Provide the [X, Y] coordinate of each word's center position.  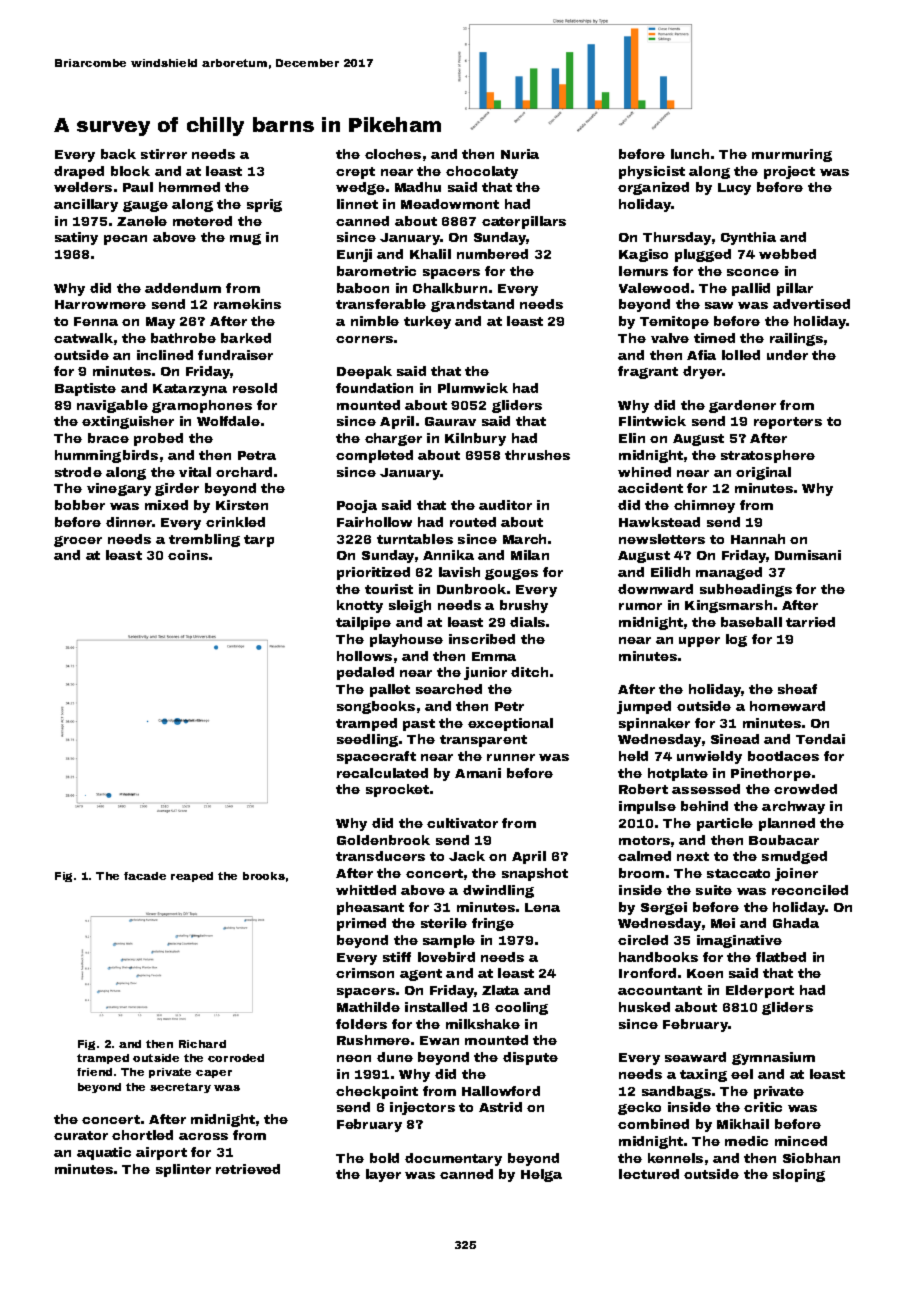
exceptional [510, 724]
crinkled [235, 522]
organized [653, 188]
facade [145, 876]
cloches [393, 154]
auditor [505, 505]
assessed [706, 789]
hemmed [189, 187]
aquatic [104, 1153]
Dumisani [808, 555]
